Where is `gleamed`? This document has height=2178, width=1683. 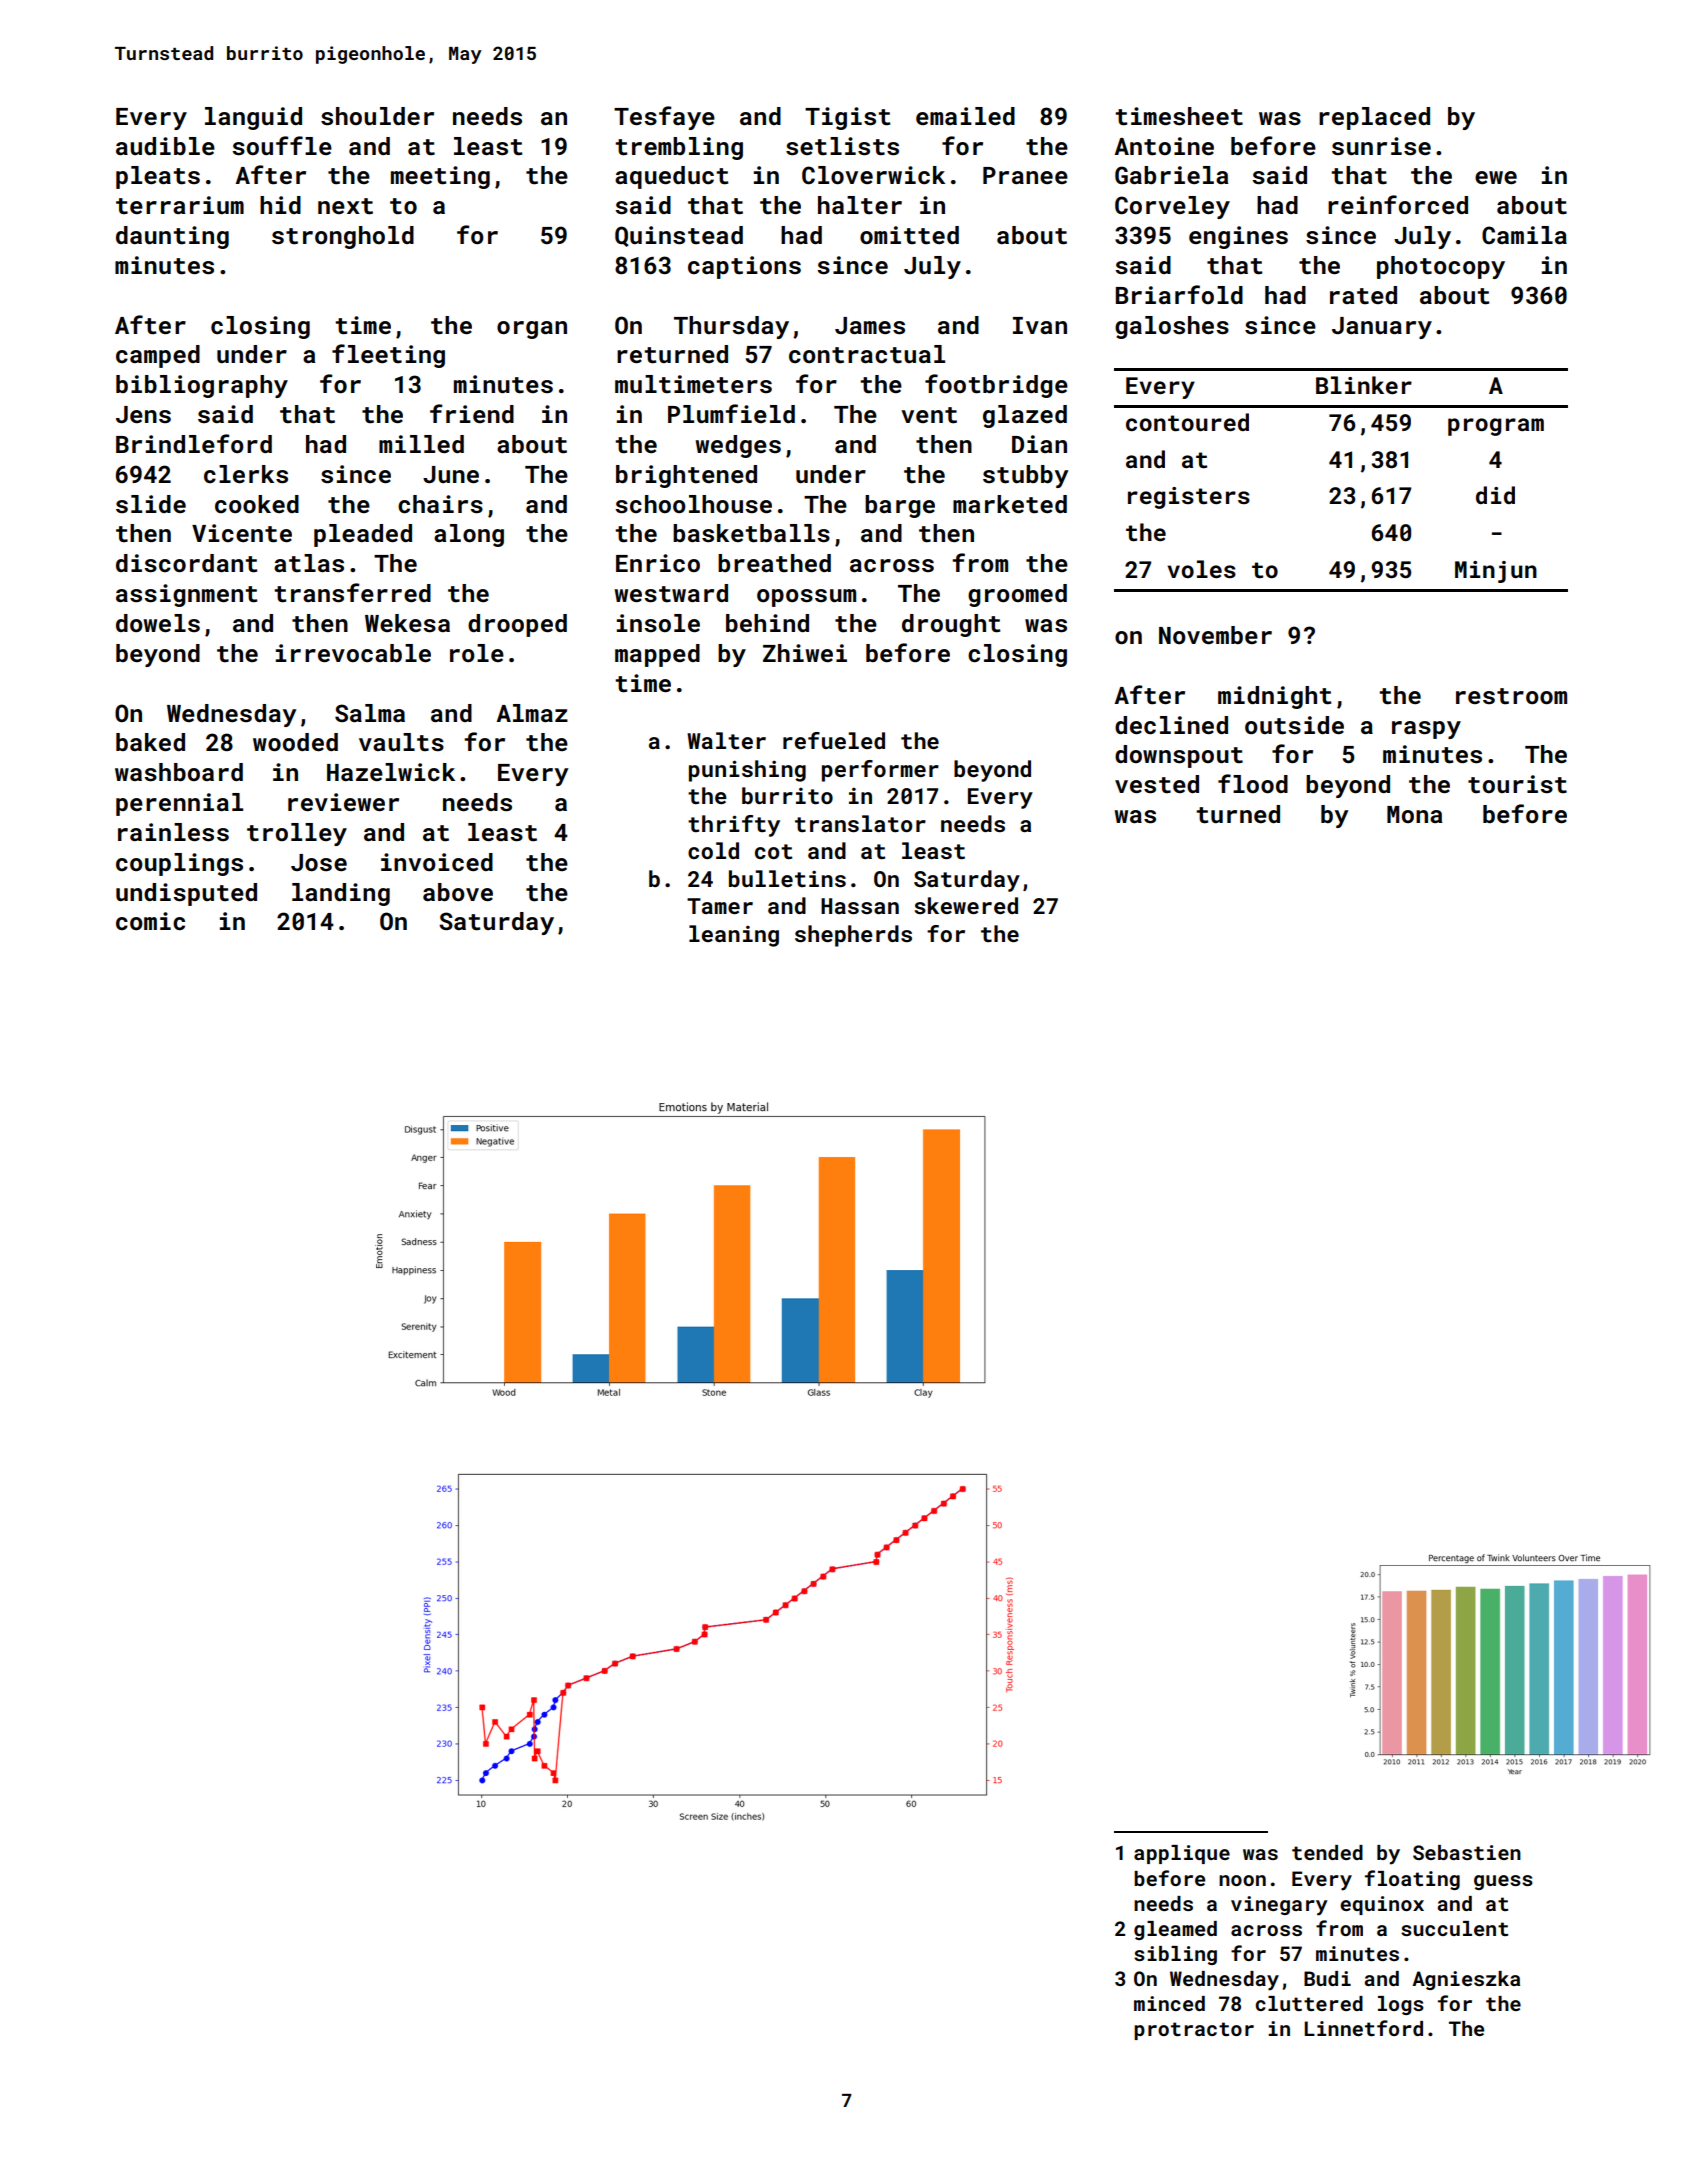
gleamed is located at coordinates (1175, 1930).
